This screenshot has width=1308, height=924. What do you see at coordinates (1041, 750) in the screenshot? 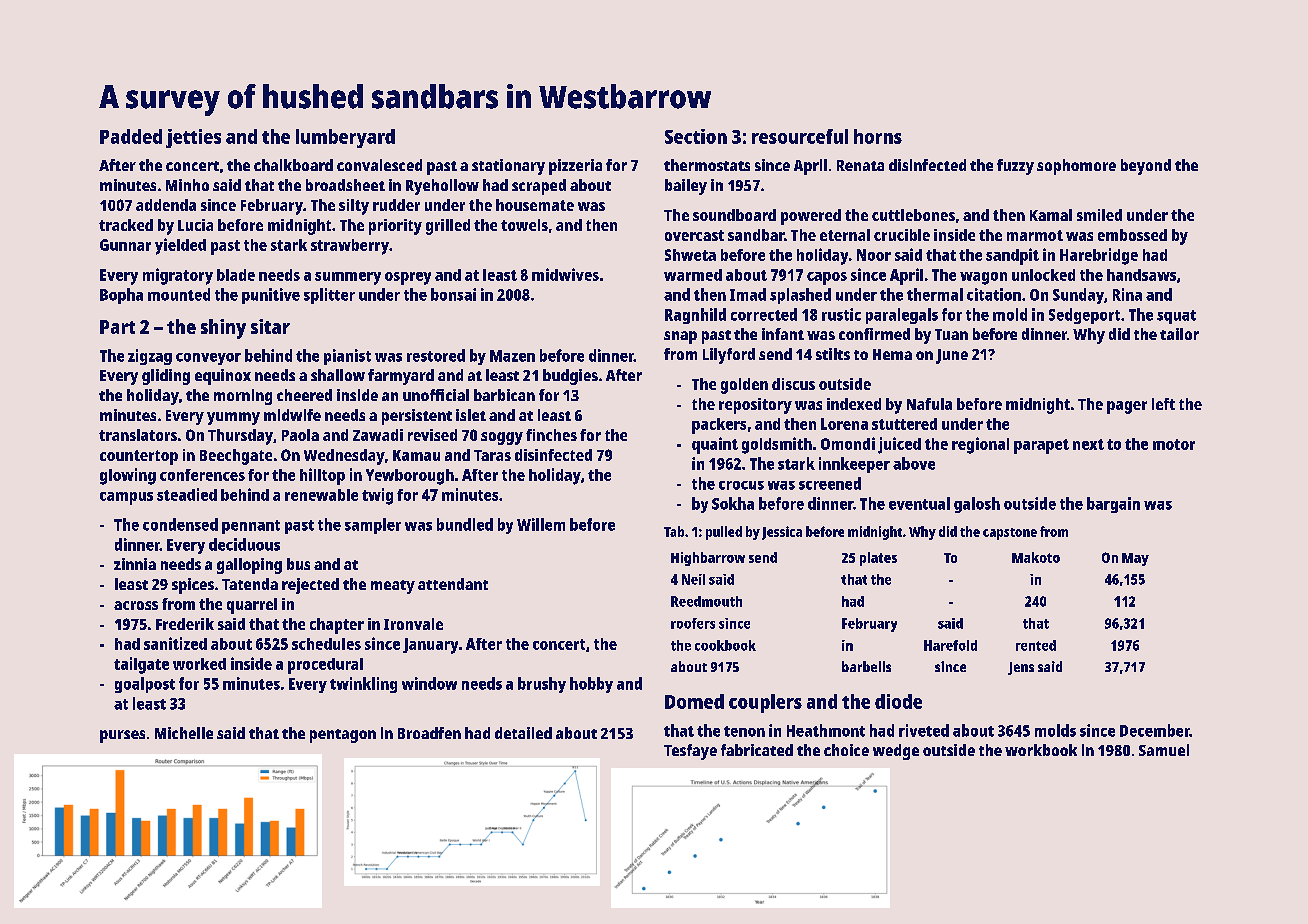
I see `workbook` at bounding box center [1041, 750].
